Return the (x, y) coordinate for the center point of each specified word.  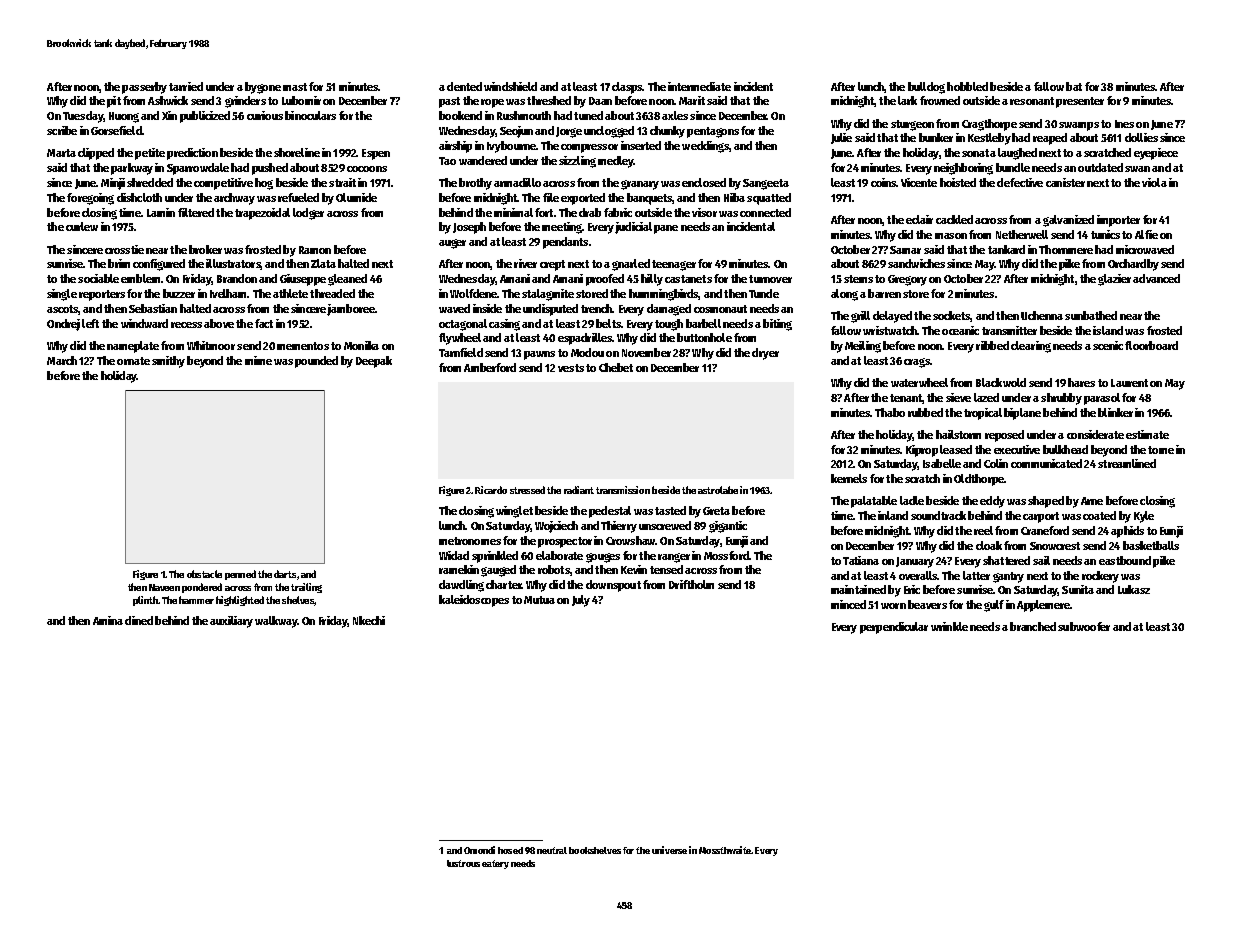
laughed (1017, 154)
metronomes (470, 541)
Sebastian (153, 308)
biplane (1022, 414)
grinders (245, 102)
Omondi (479, 850)
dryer (765, 354)
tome (1161, 450)
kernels (849, 478)
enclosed (704, 182)
